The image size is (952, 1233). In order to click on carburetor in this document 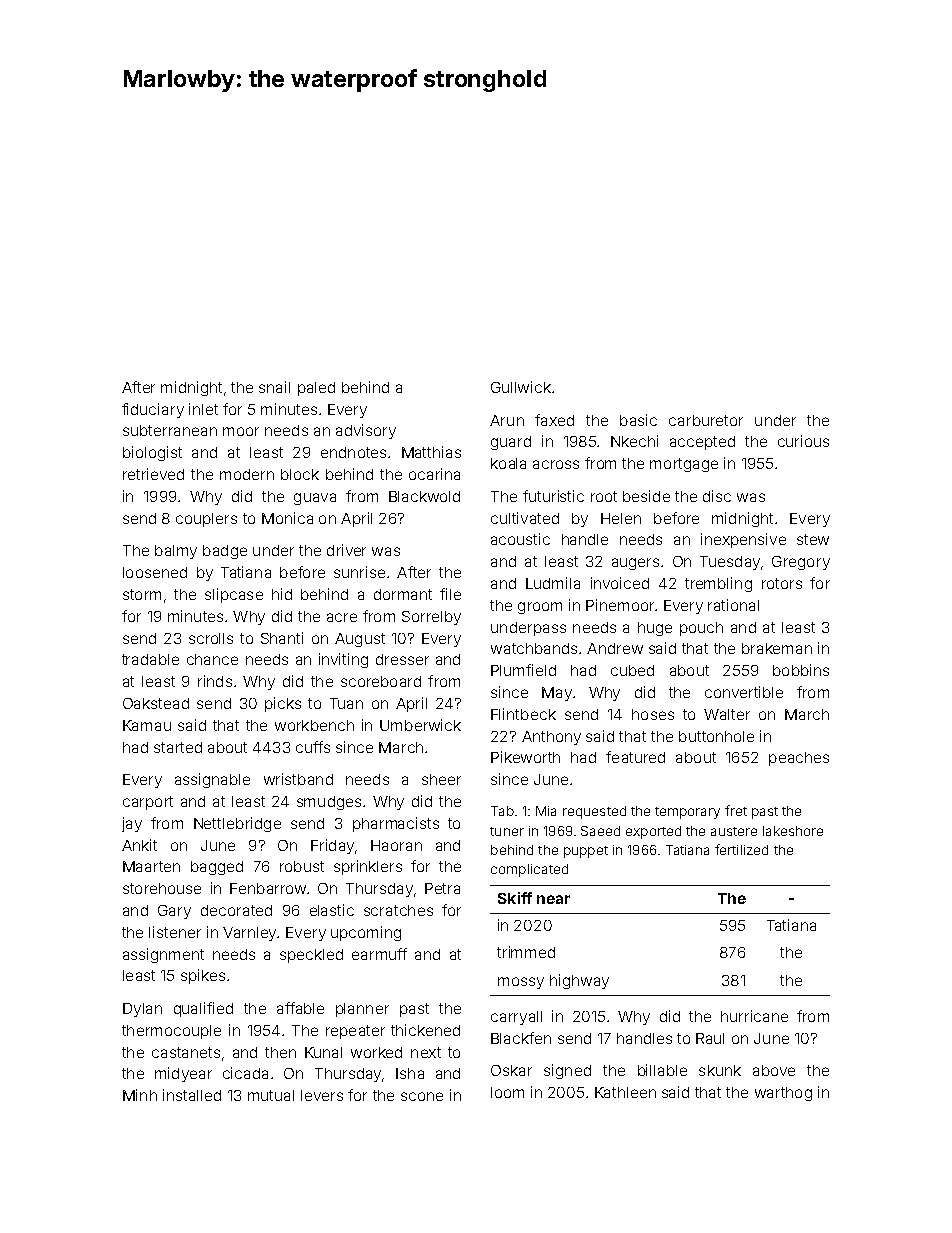, I will do `click(706, 420)`.
